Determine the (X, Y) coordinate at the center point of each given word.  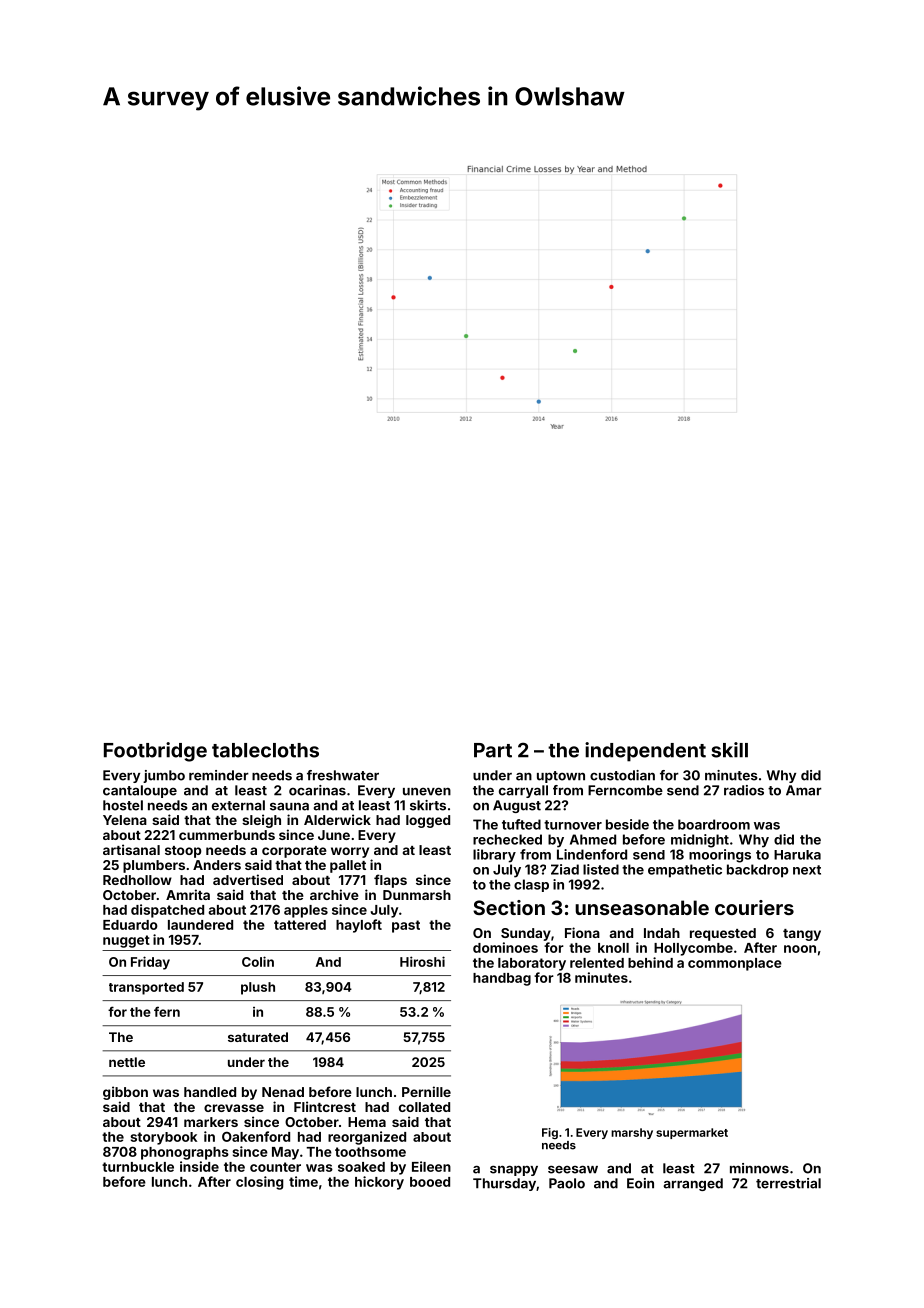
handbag (502, 979)
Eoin (640, 1183)
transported (146, 988)
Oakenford (256, 1136)
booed (430, 1182)
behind (650, 962)
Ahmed (593, 839)
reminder (219, 775)
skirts (428, 805)
